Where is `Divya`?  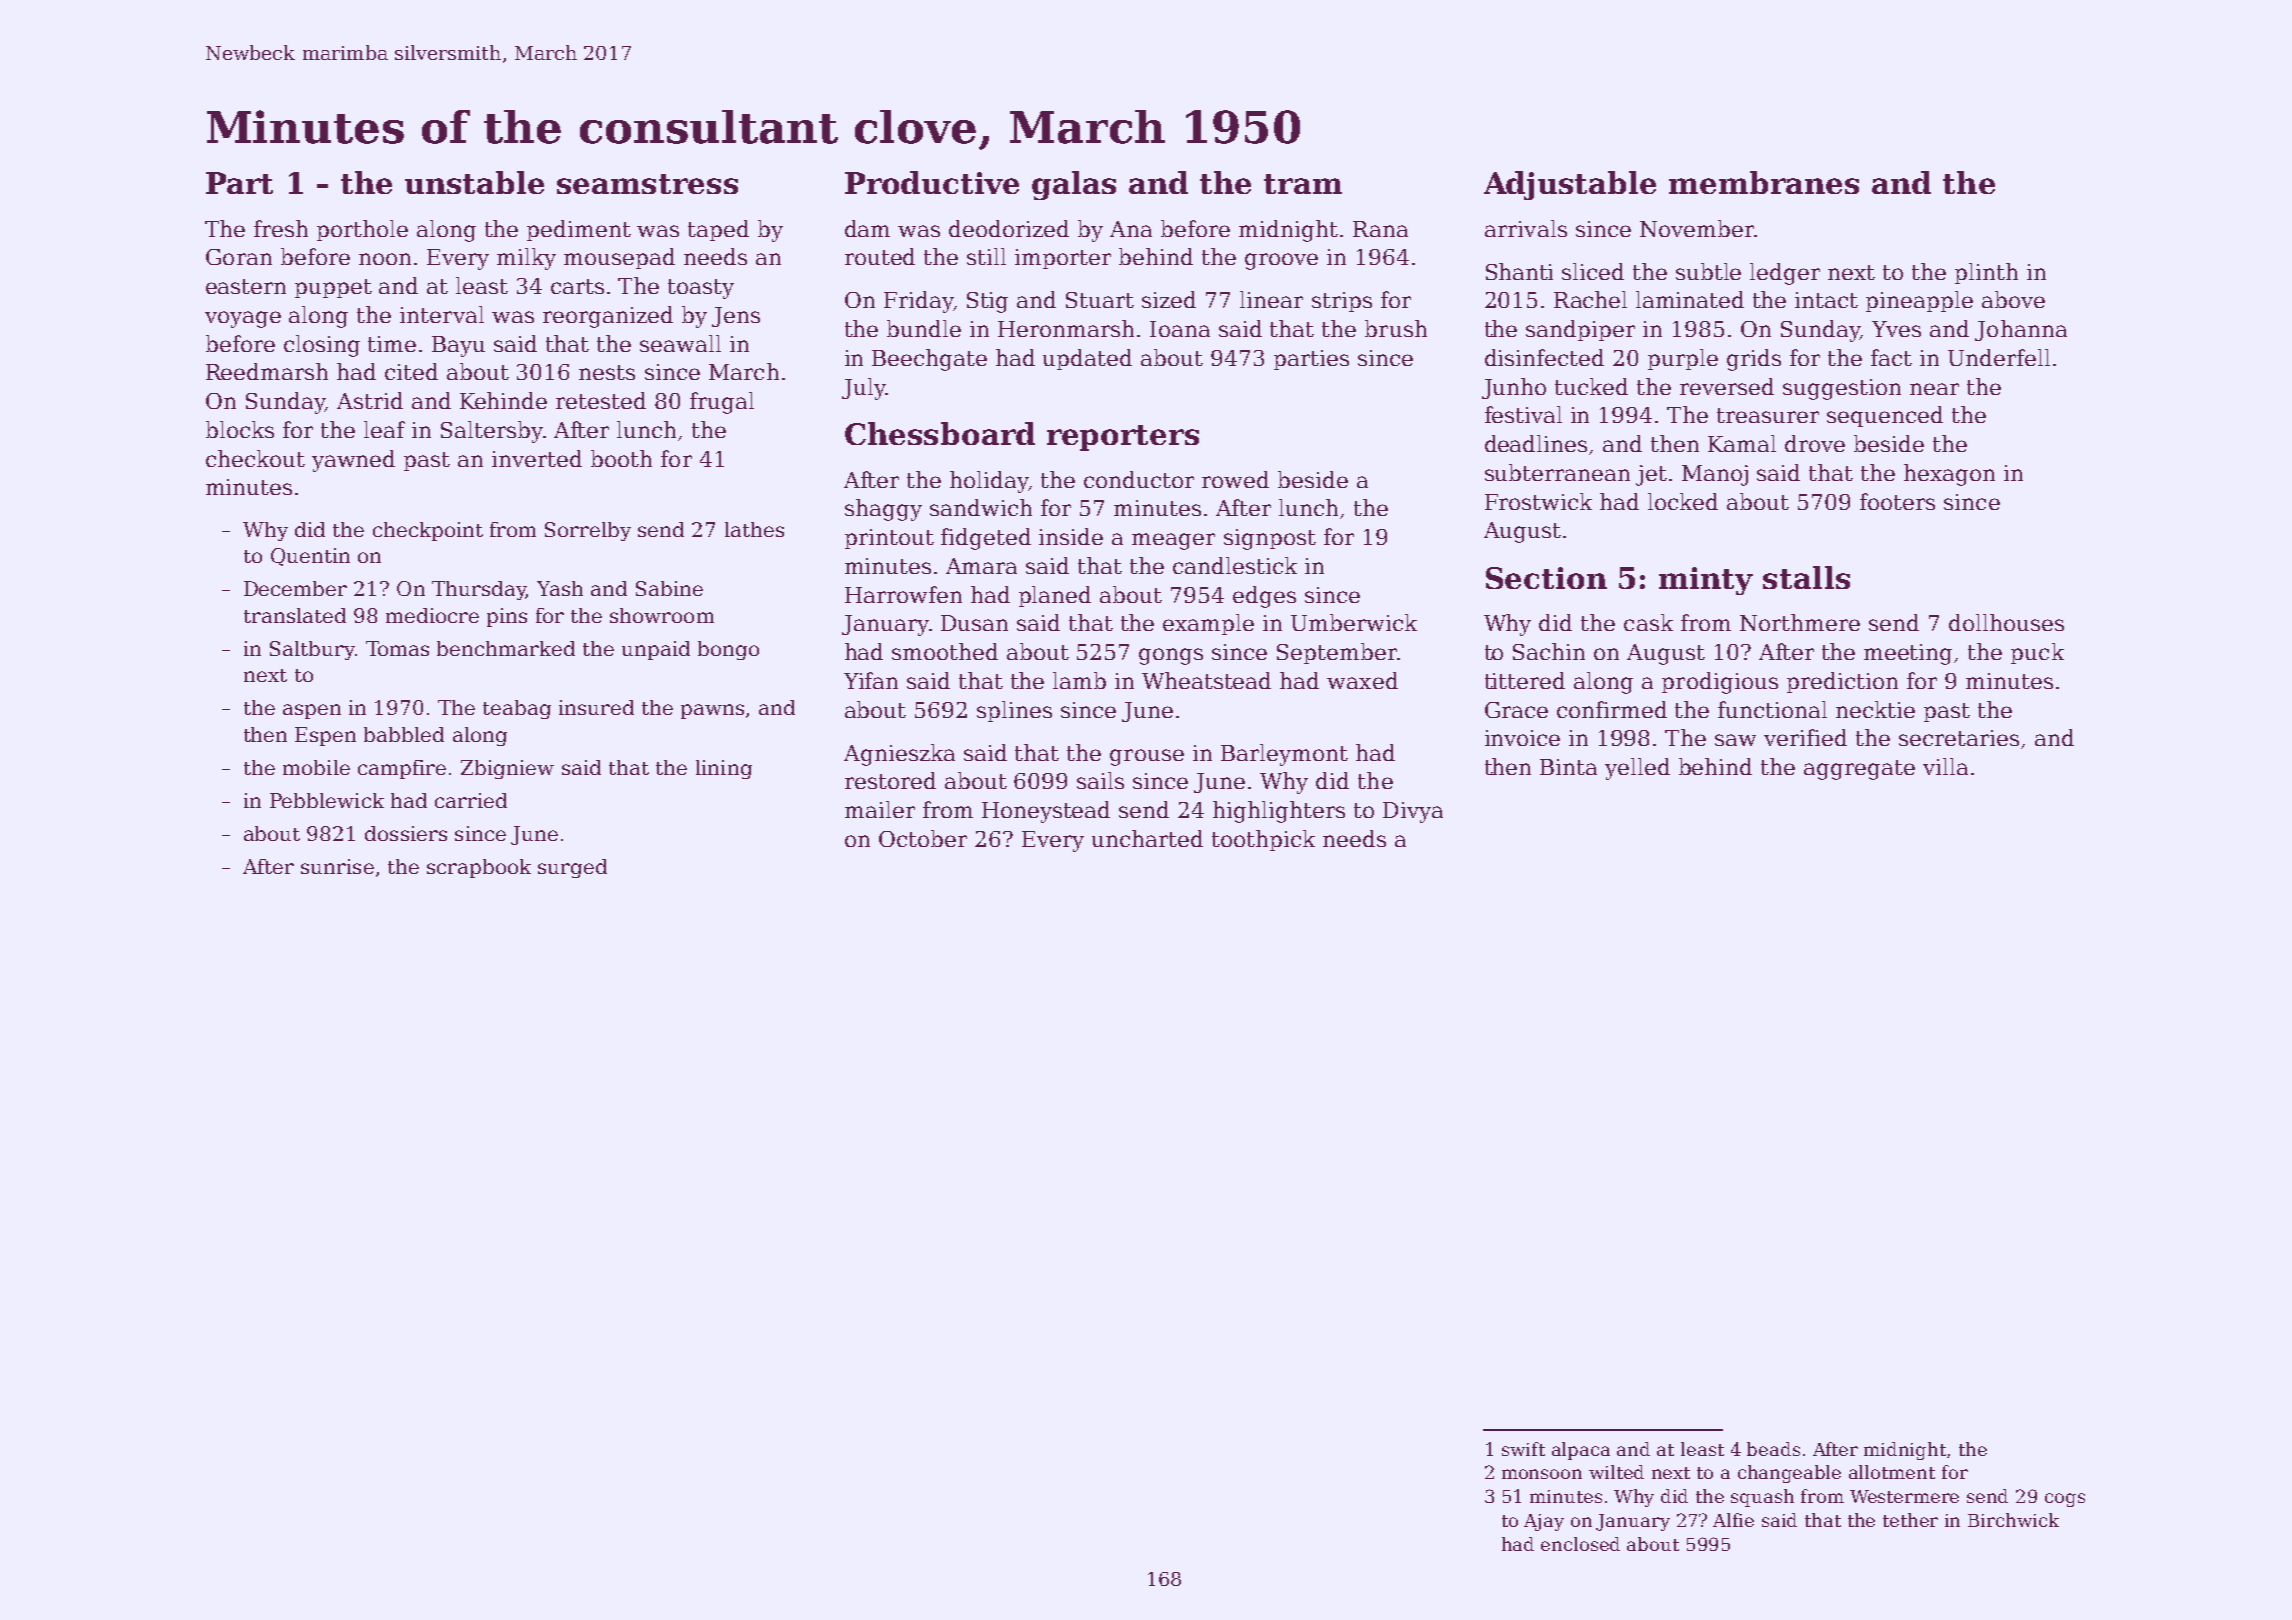 Divya is located at coordinates (1413, 812).
